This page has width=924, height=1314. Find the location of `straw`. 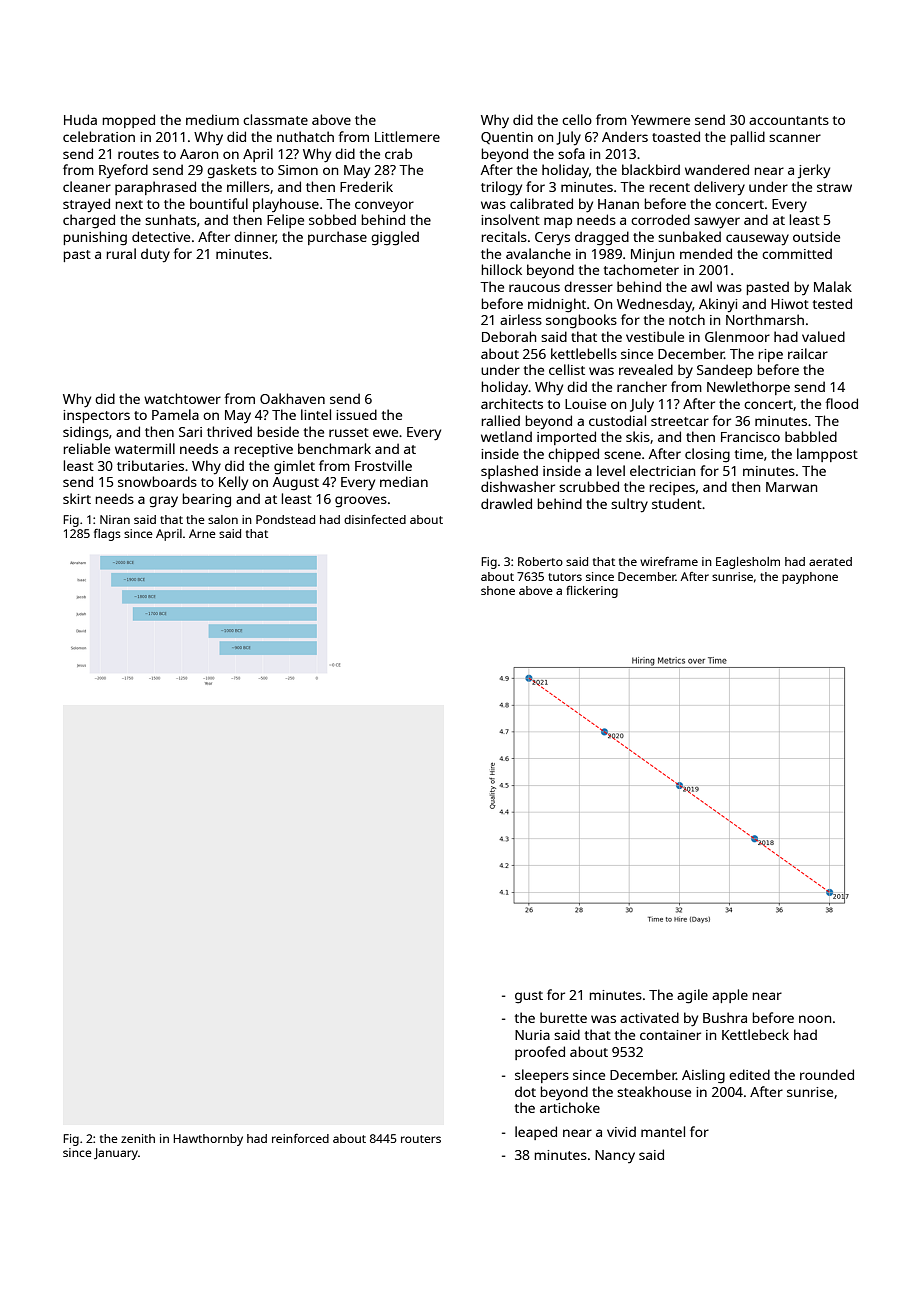

straw is located at coordinates (834, 187).
